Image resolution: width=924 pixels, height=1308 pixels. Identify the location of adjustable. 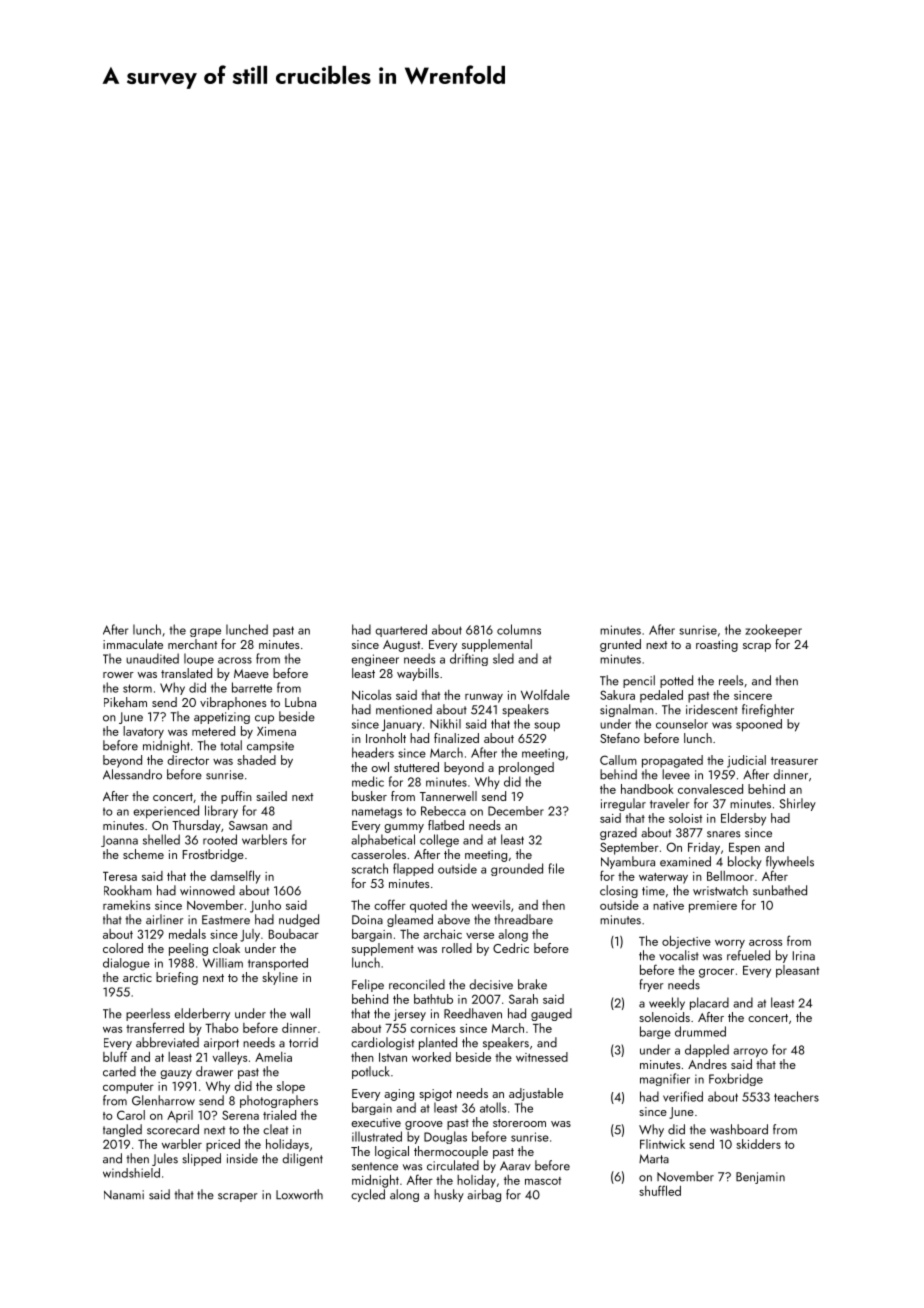
(536, 1094).
